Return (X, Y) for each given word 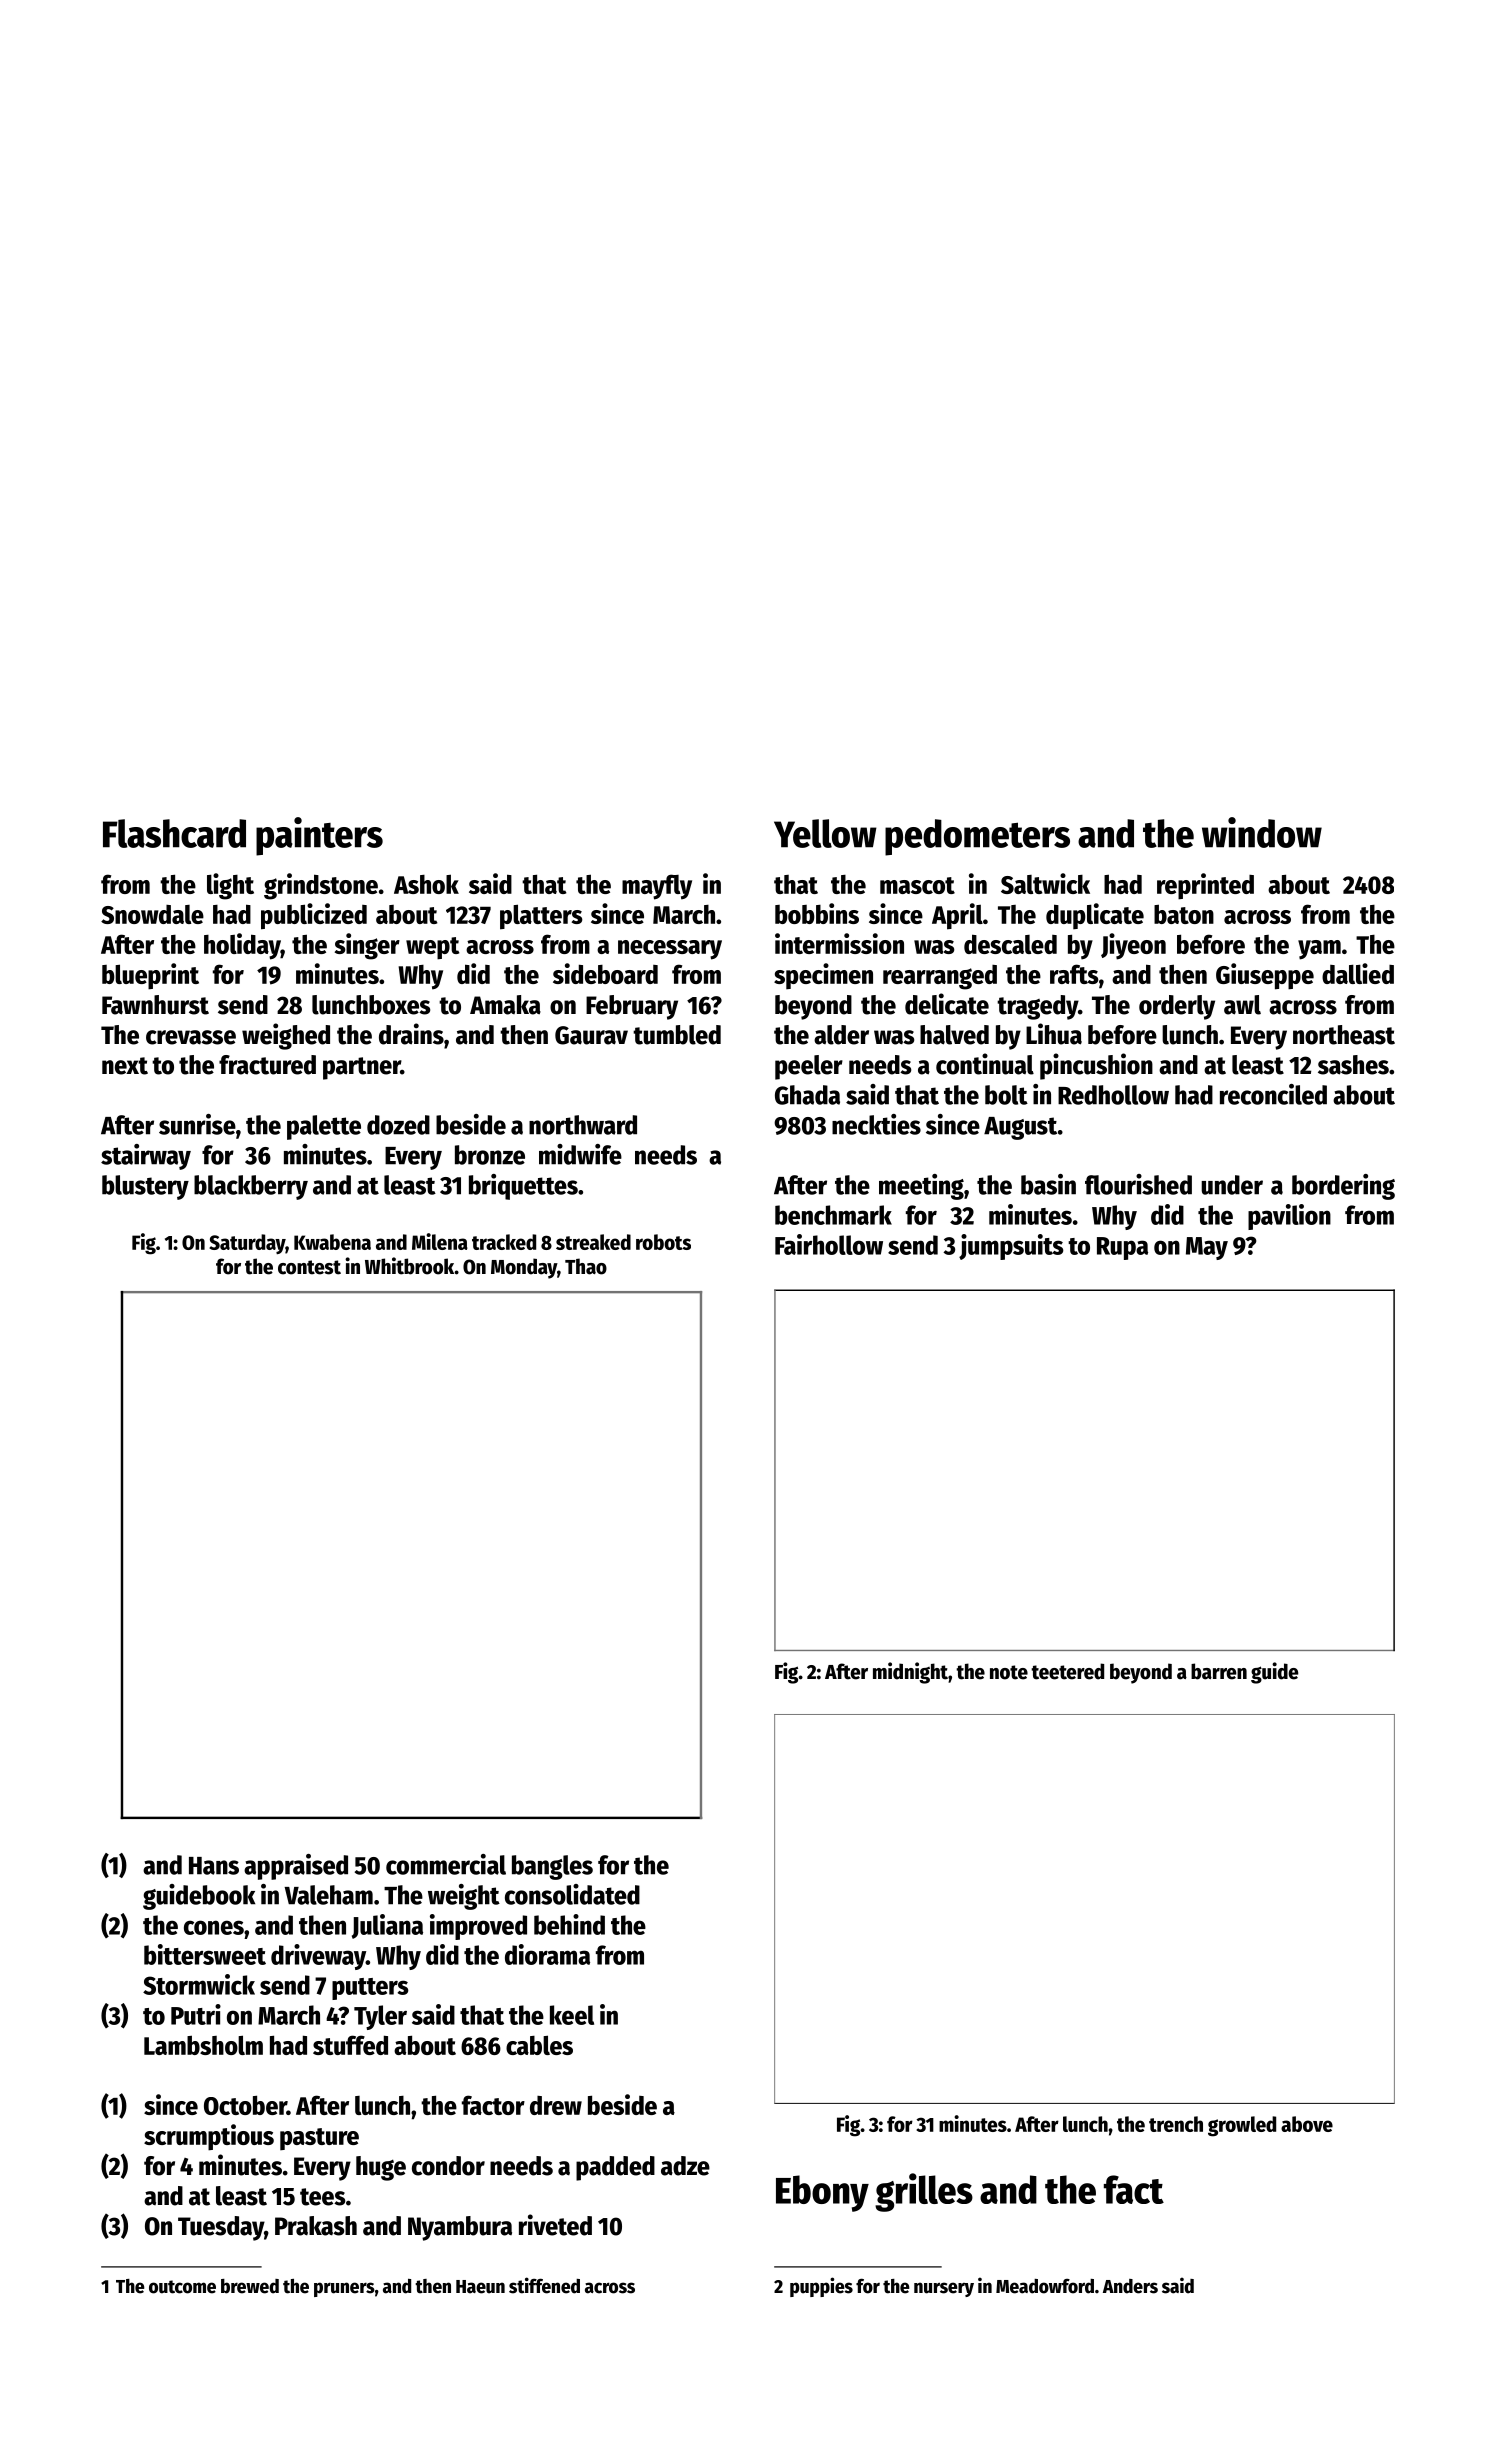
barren (1219, 1671)
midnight (910, 1673)
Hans (214, 1866)
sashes (1353, 1065)
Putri (196, 2014)
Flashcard (174, 833)
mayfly (657, 887)
